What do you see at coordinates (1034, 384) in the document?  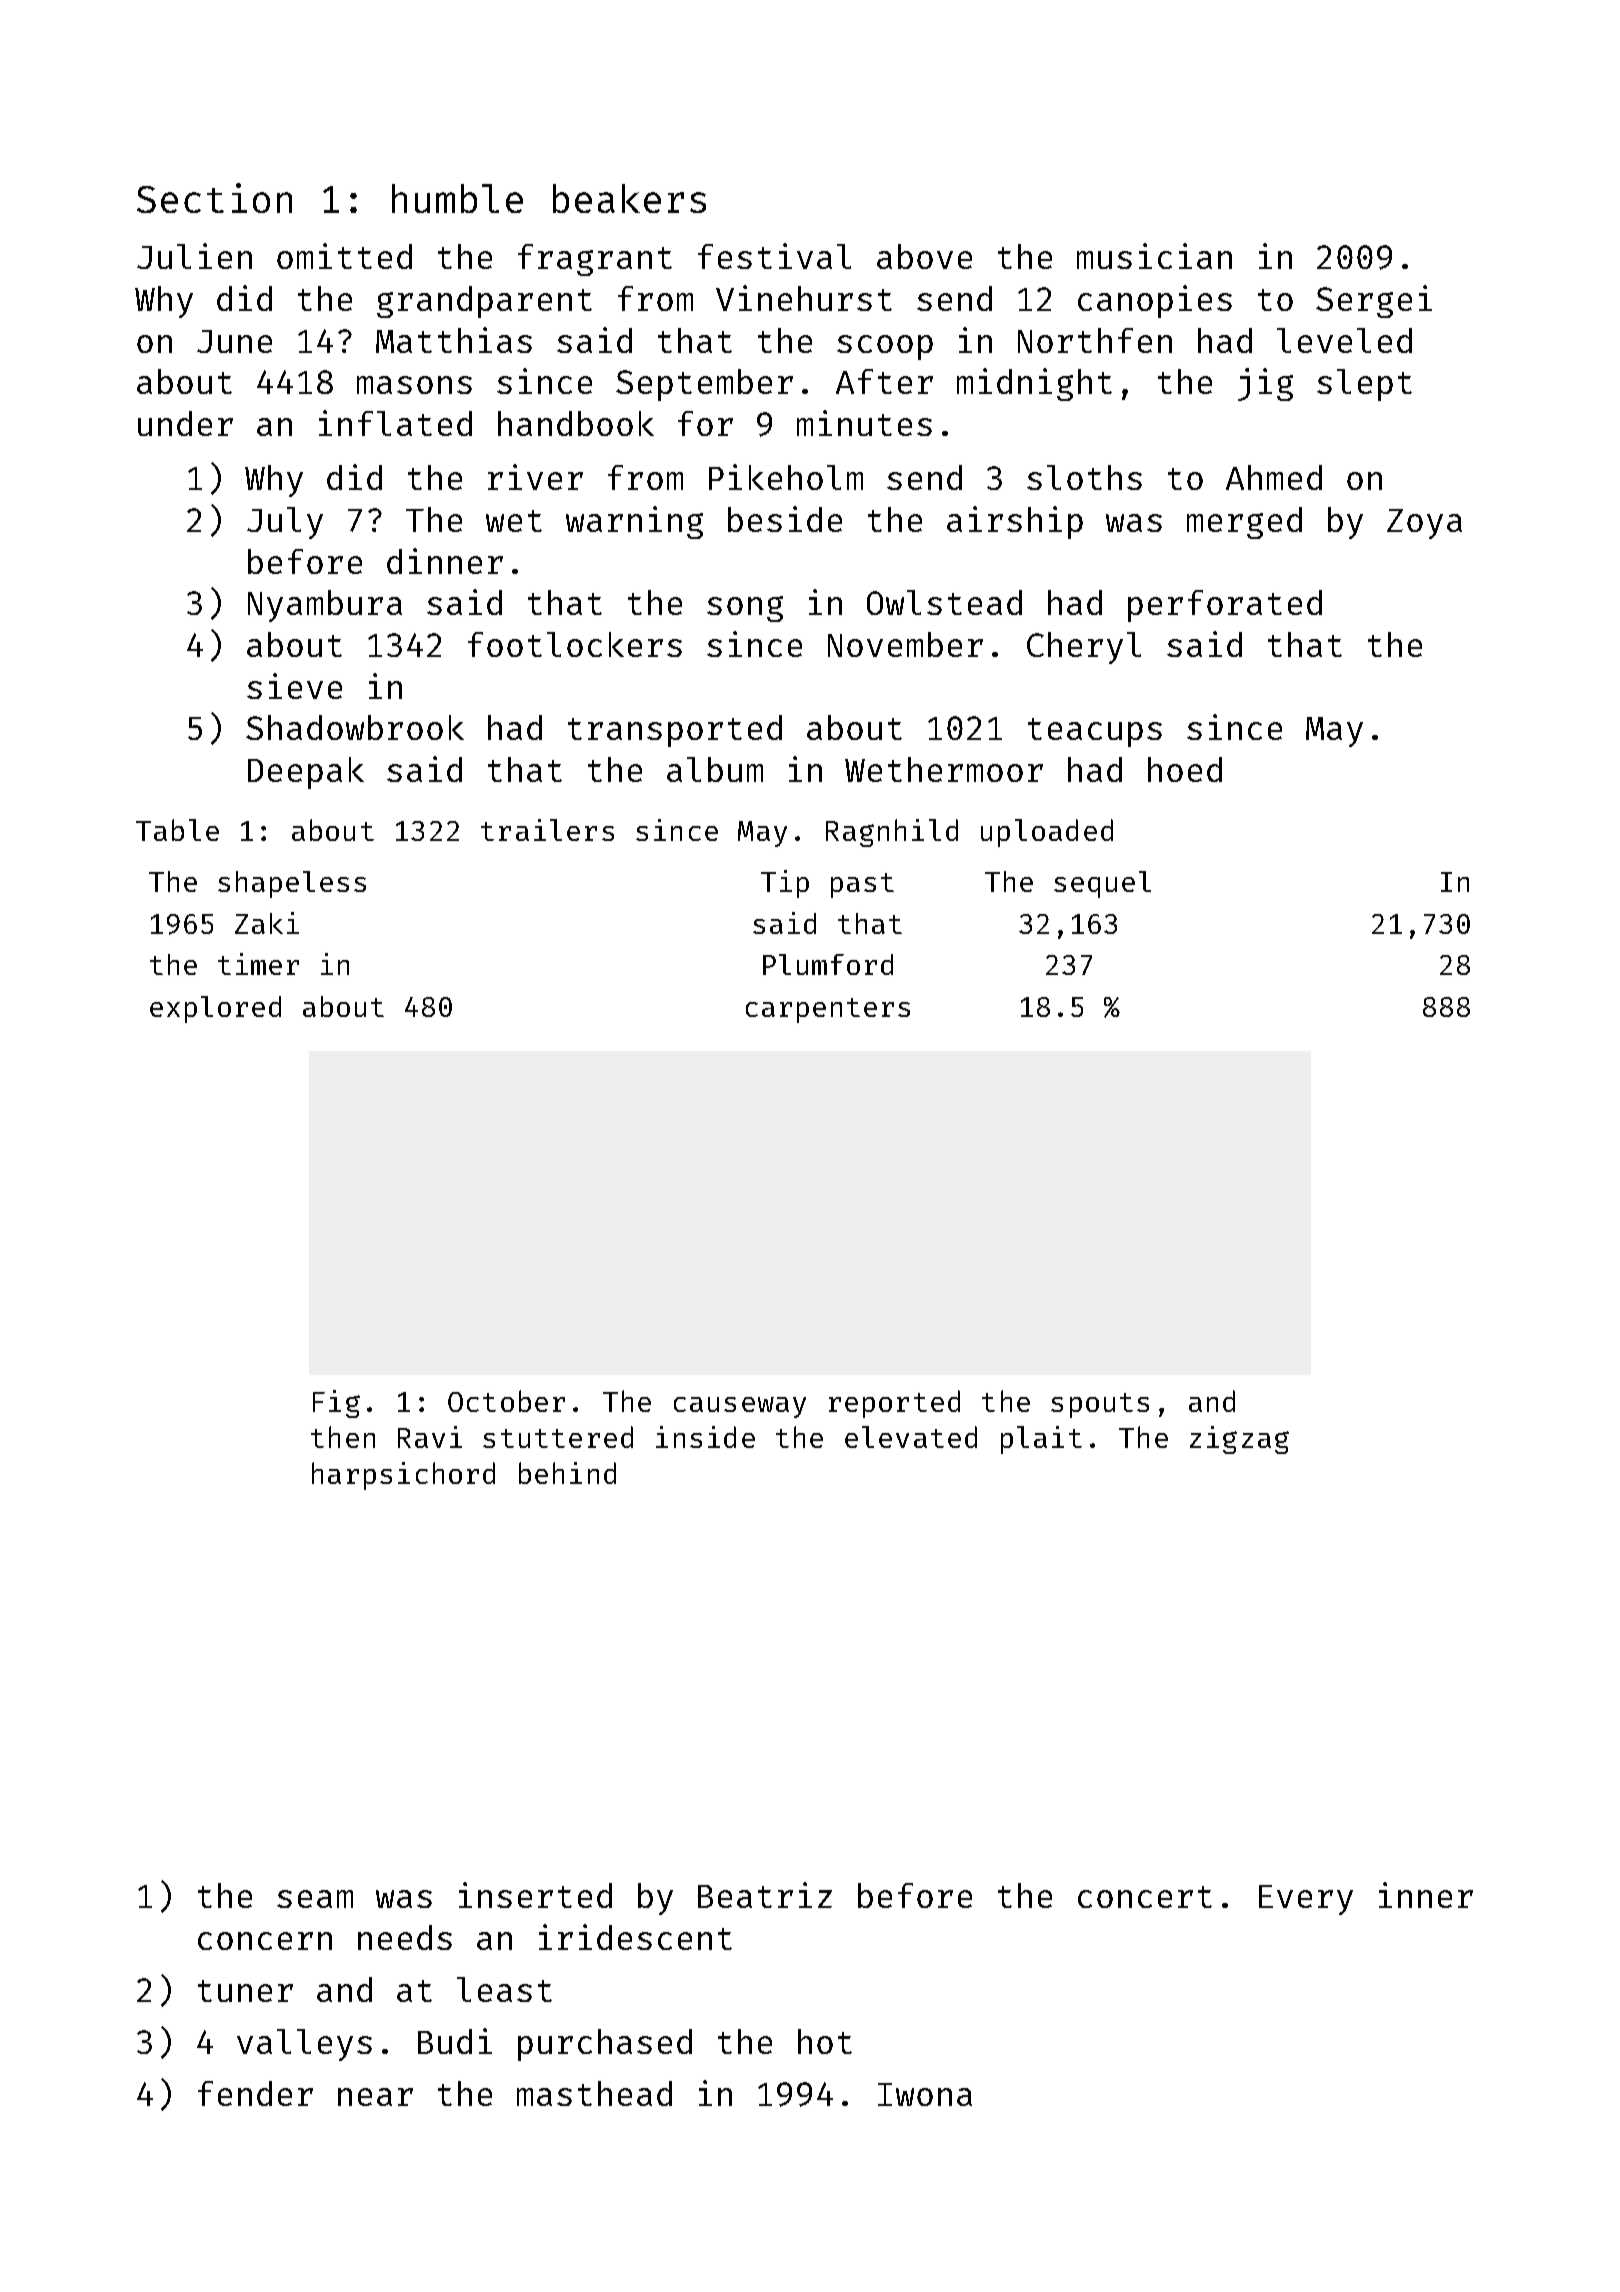 I see `midnight` at bounding box center [1034, 384].
